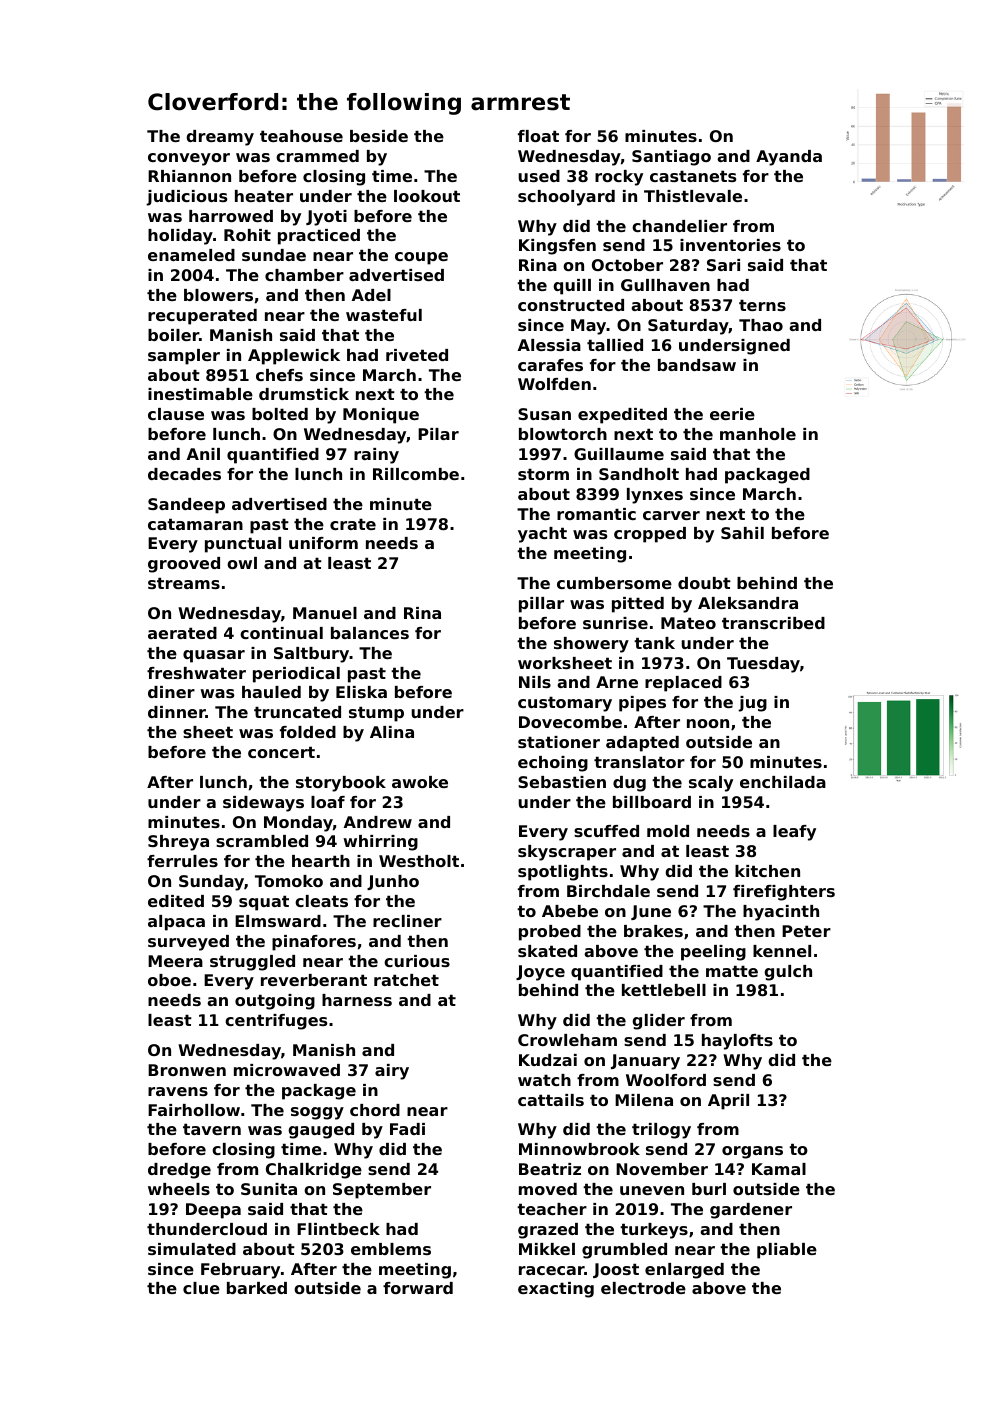  What do you see at coordinates (323, 543) in the image?
I see `uniform` at bounding box center [323, 543].
